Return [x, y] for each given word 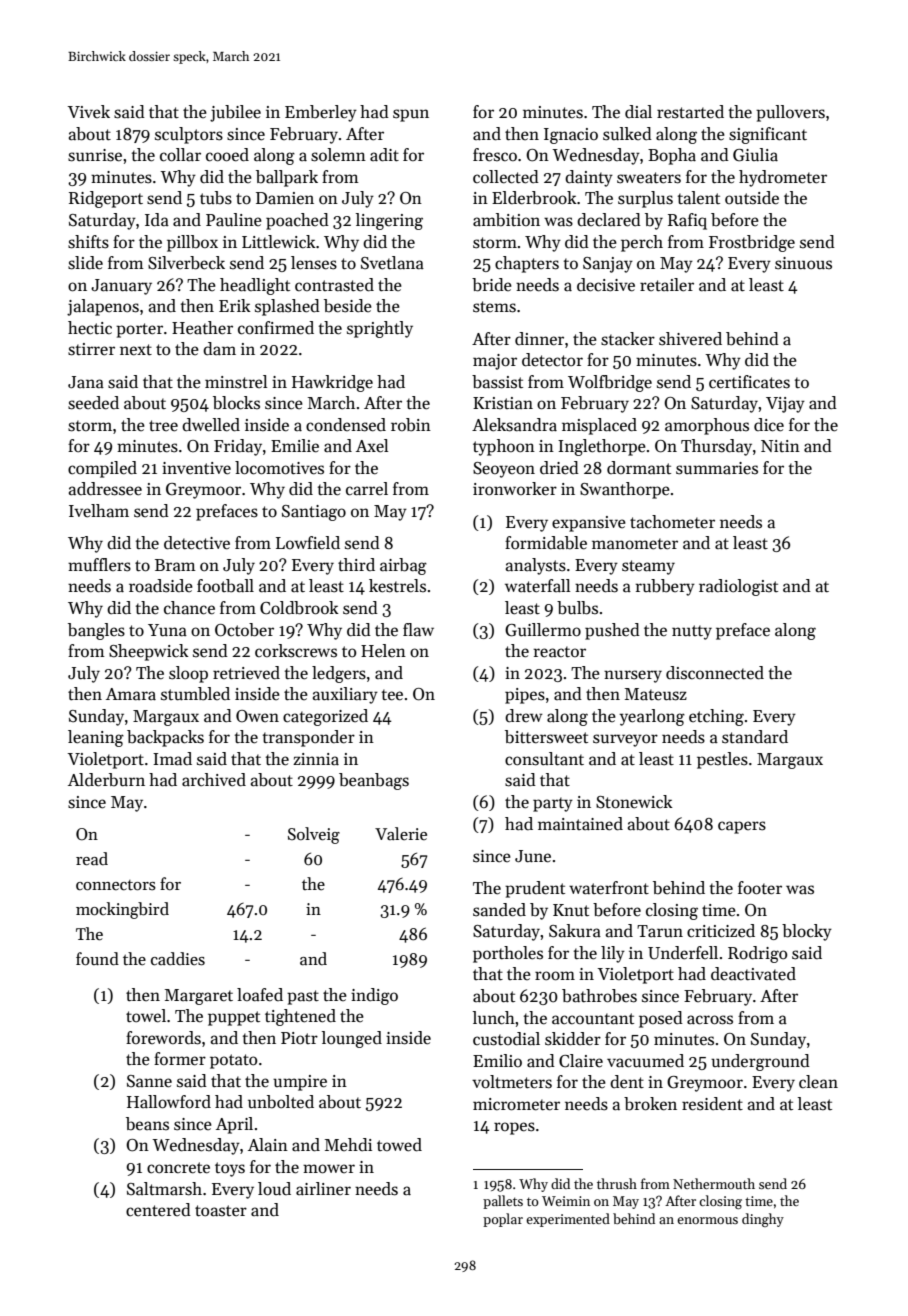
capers [742, 827]
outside [752, 198]
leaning [96, 738]
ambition [506, 220]
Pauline [234, 219]
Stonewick [634, 802]
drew [524, 716]
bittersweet [546, 737]
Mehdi [348, 1145]
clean [818, 1082]
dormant [639, 468]
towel [146, 1016]
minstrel [236, 382]
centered [158, 1210]
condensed [346, 425]
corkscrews [296, 651]
